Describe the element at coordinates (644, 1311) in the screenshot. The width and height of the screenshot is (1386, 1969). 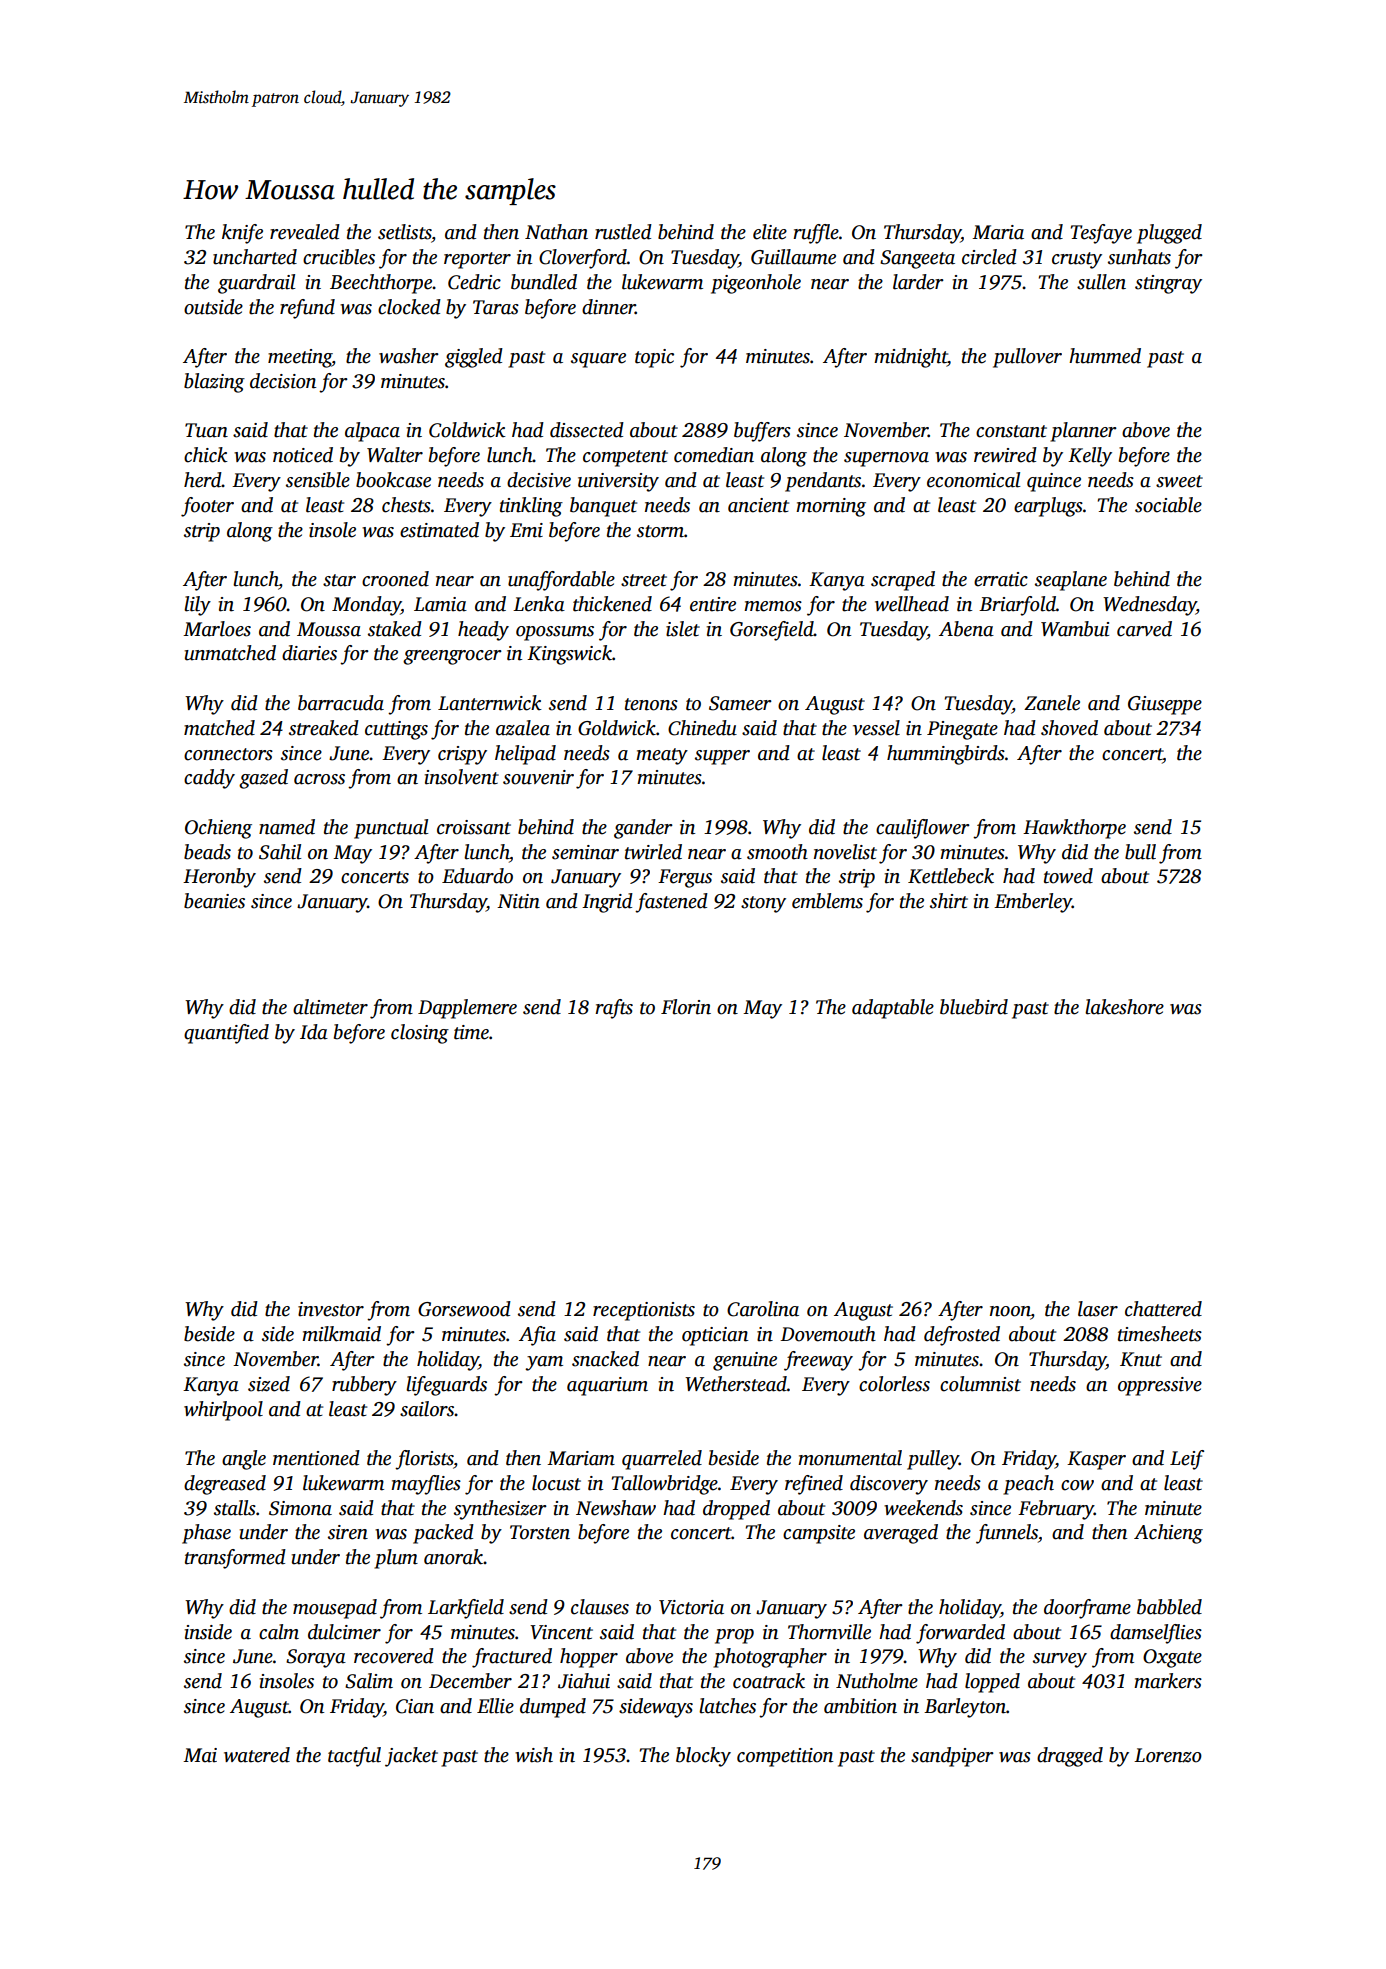
I see `receptionists` at that location.
